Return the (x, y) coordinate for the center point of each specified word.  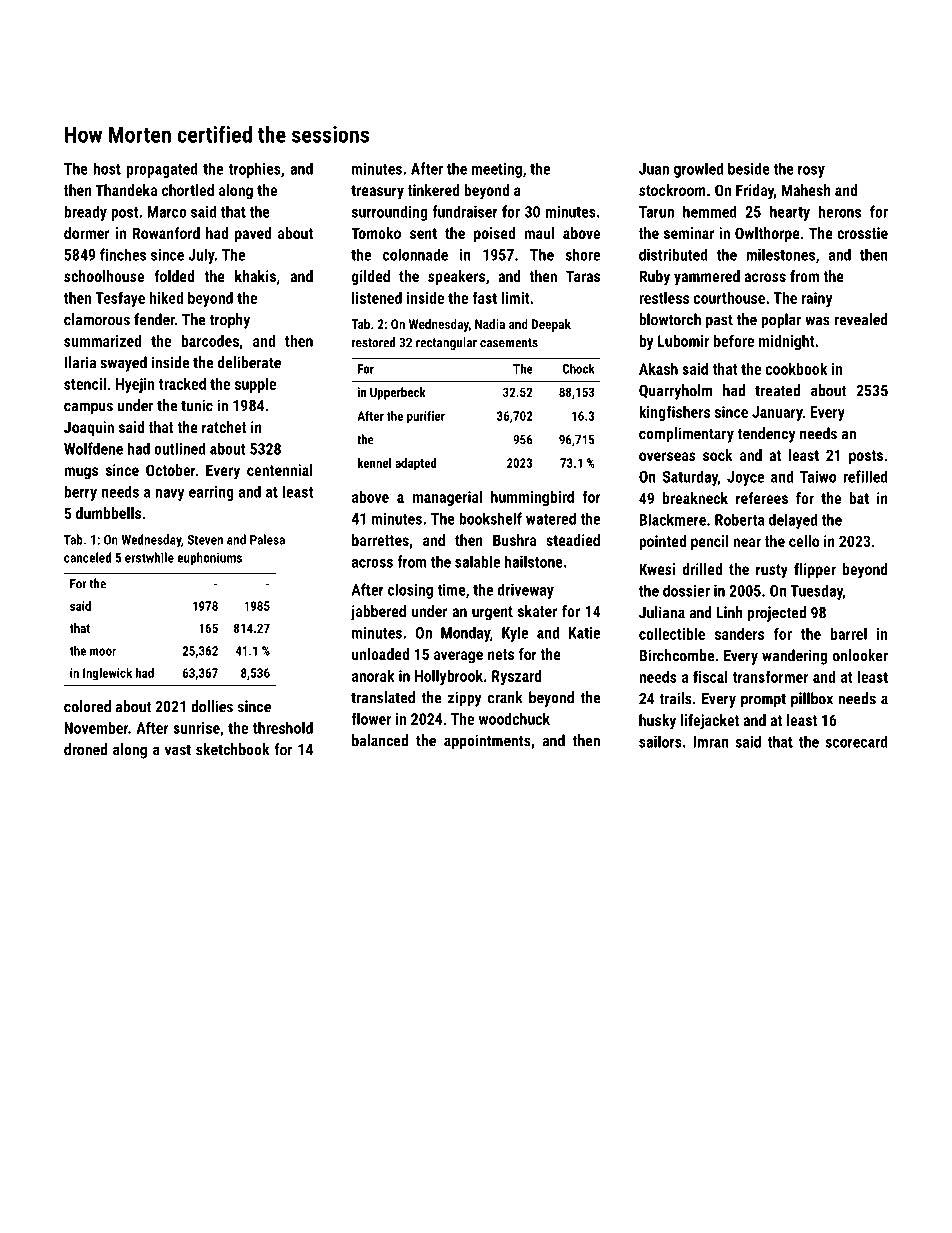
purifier (426, 417)
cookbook (796, 369)
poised (494, 234)
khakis (255, 276)
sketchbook (232, 749)
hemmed (710, 211)
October (171, 470)
